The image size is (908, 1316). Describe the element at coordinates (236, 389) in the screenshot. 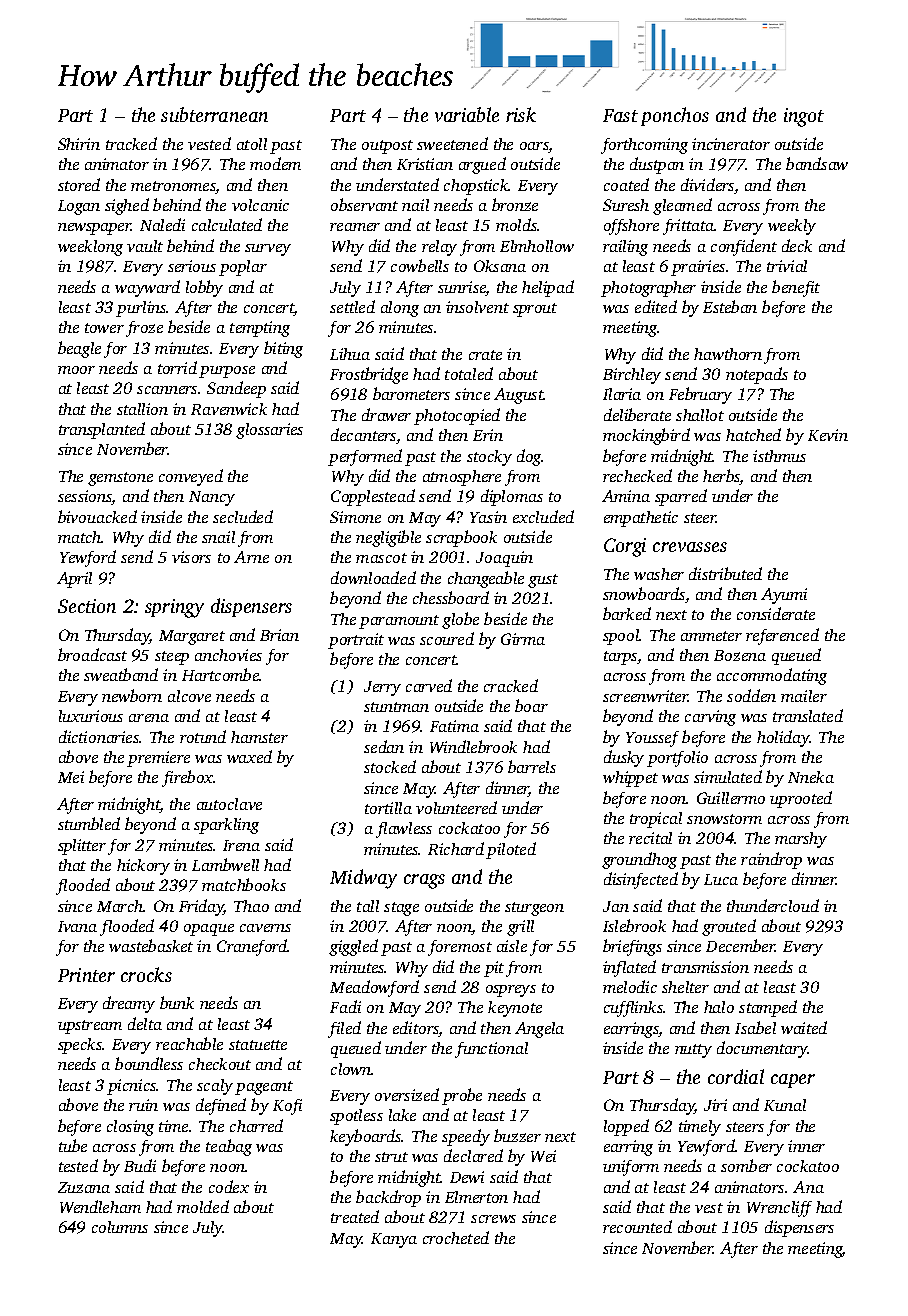

I see `Sandeep` at that location.
